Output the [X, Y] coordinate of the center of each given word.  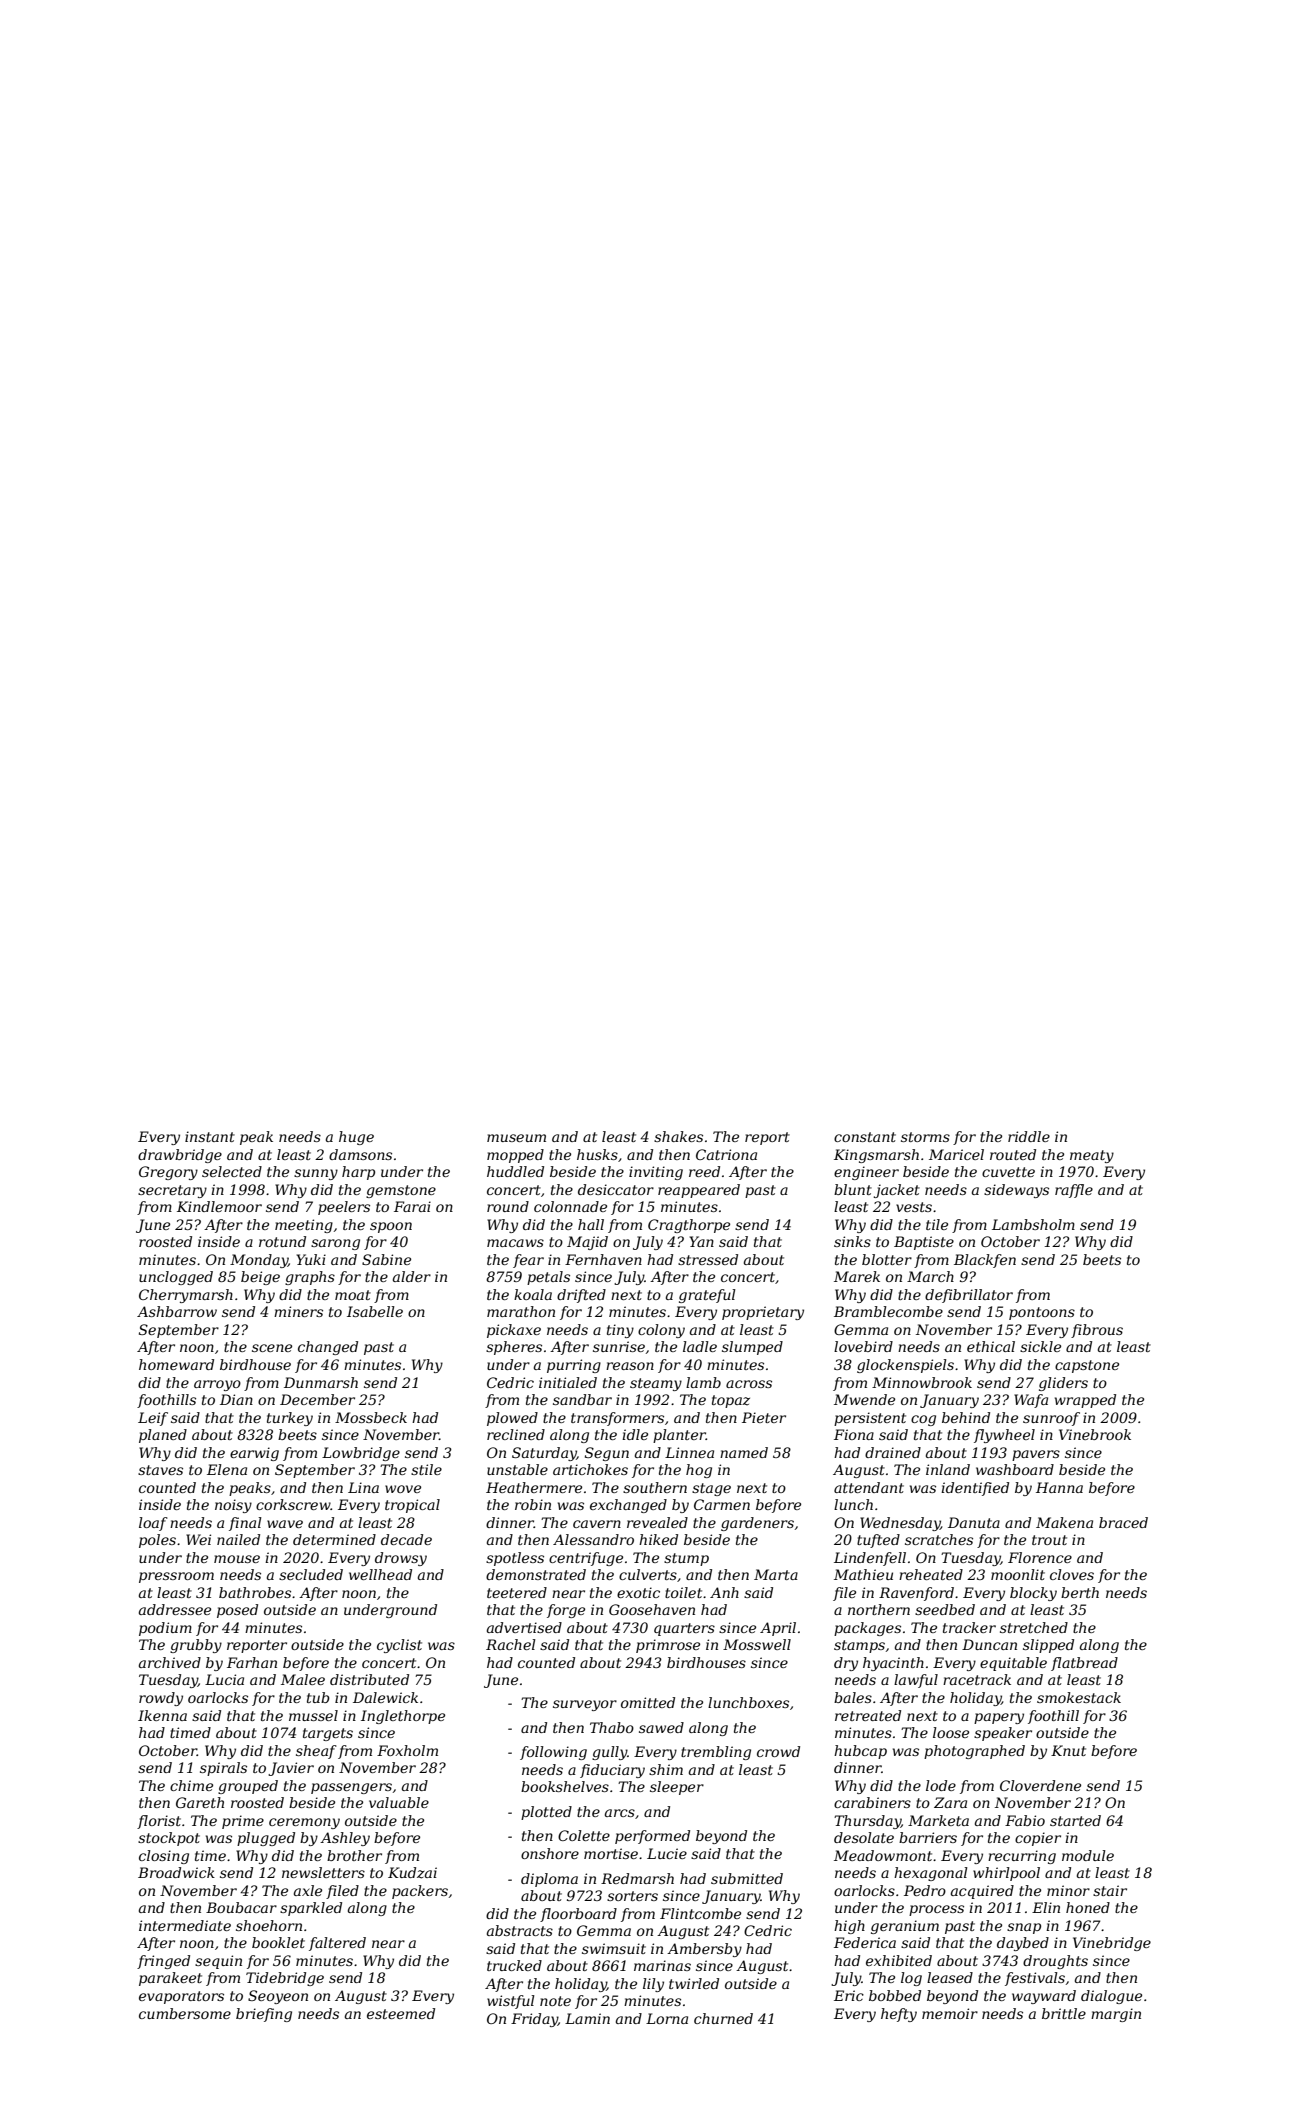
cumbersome [185, 2013]
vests [914, 1207]
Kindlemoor [219, 1206]
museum [516, 1138]
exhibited [899, 1960]
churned [723, 2018]
